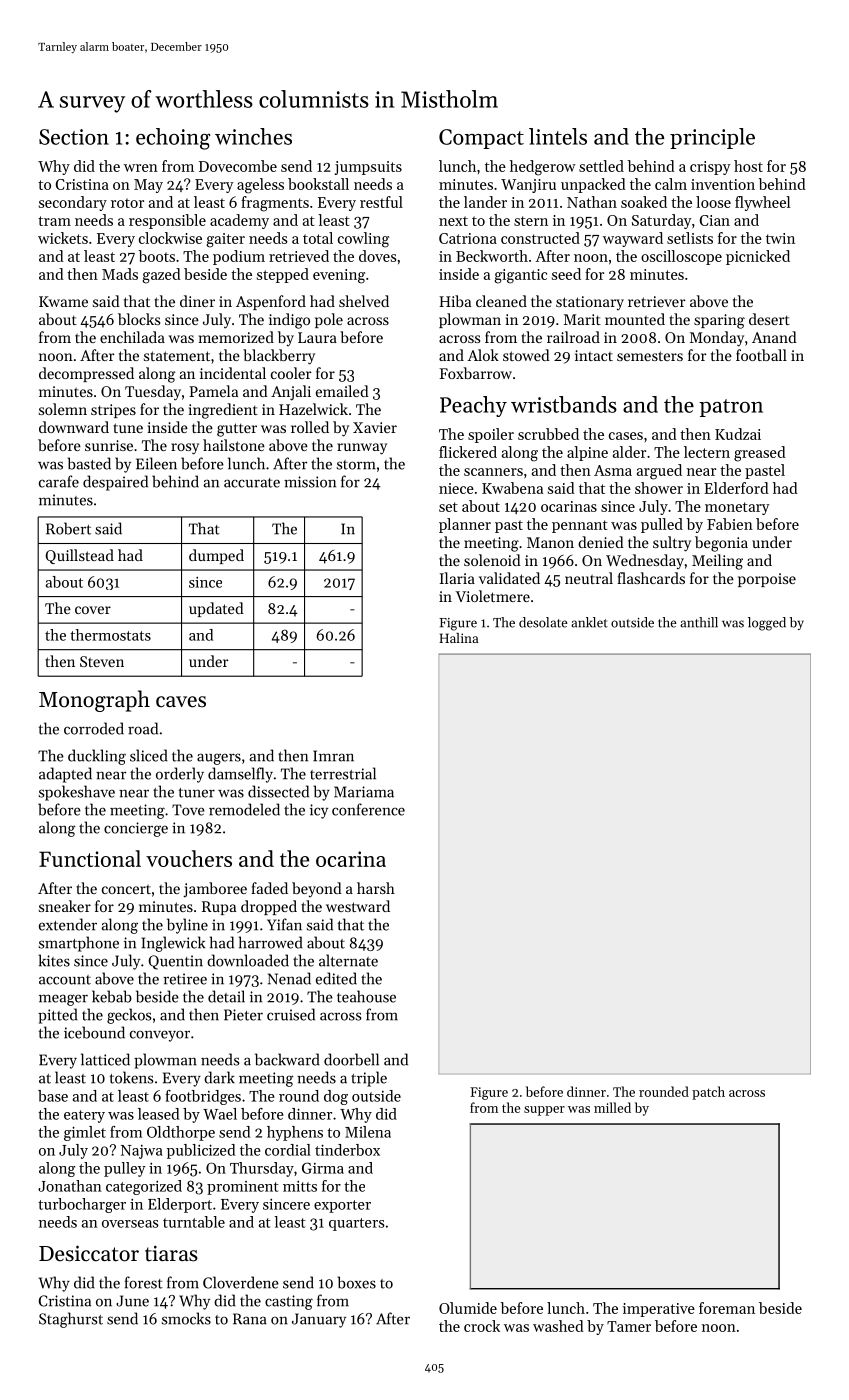 The image size is (849, 1400). Describe the element at coordinates (457, 578) in the screenshot. I see `Ilaria` at that location.
